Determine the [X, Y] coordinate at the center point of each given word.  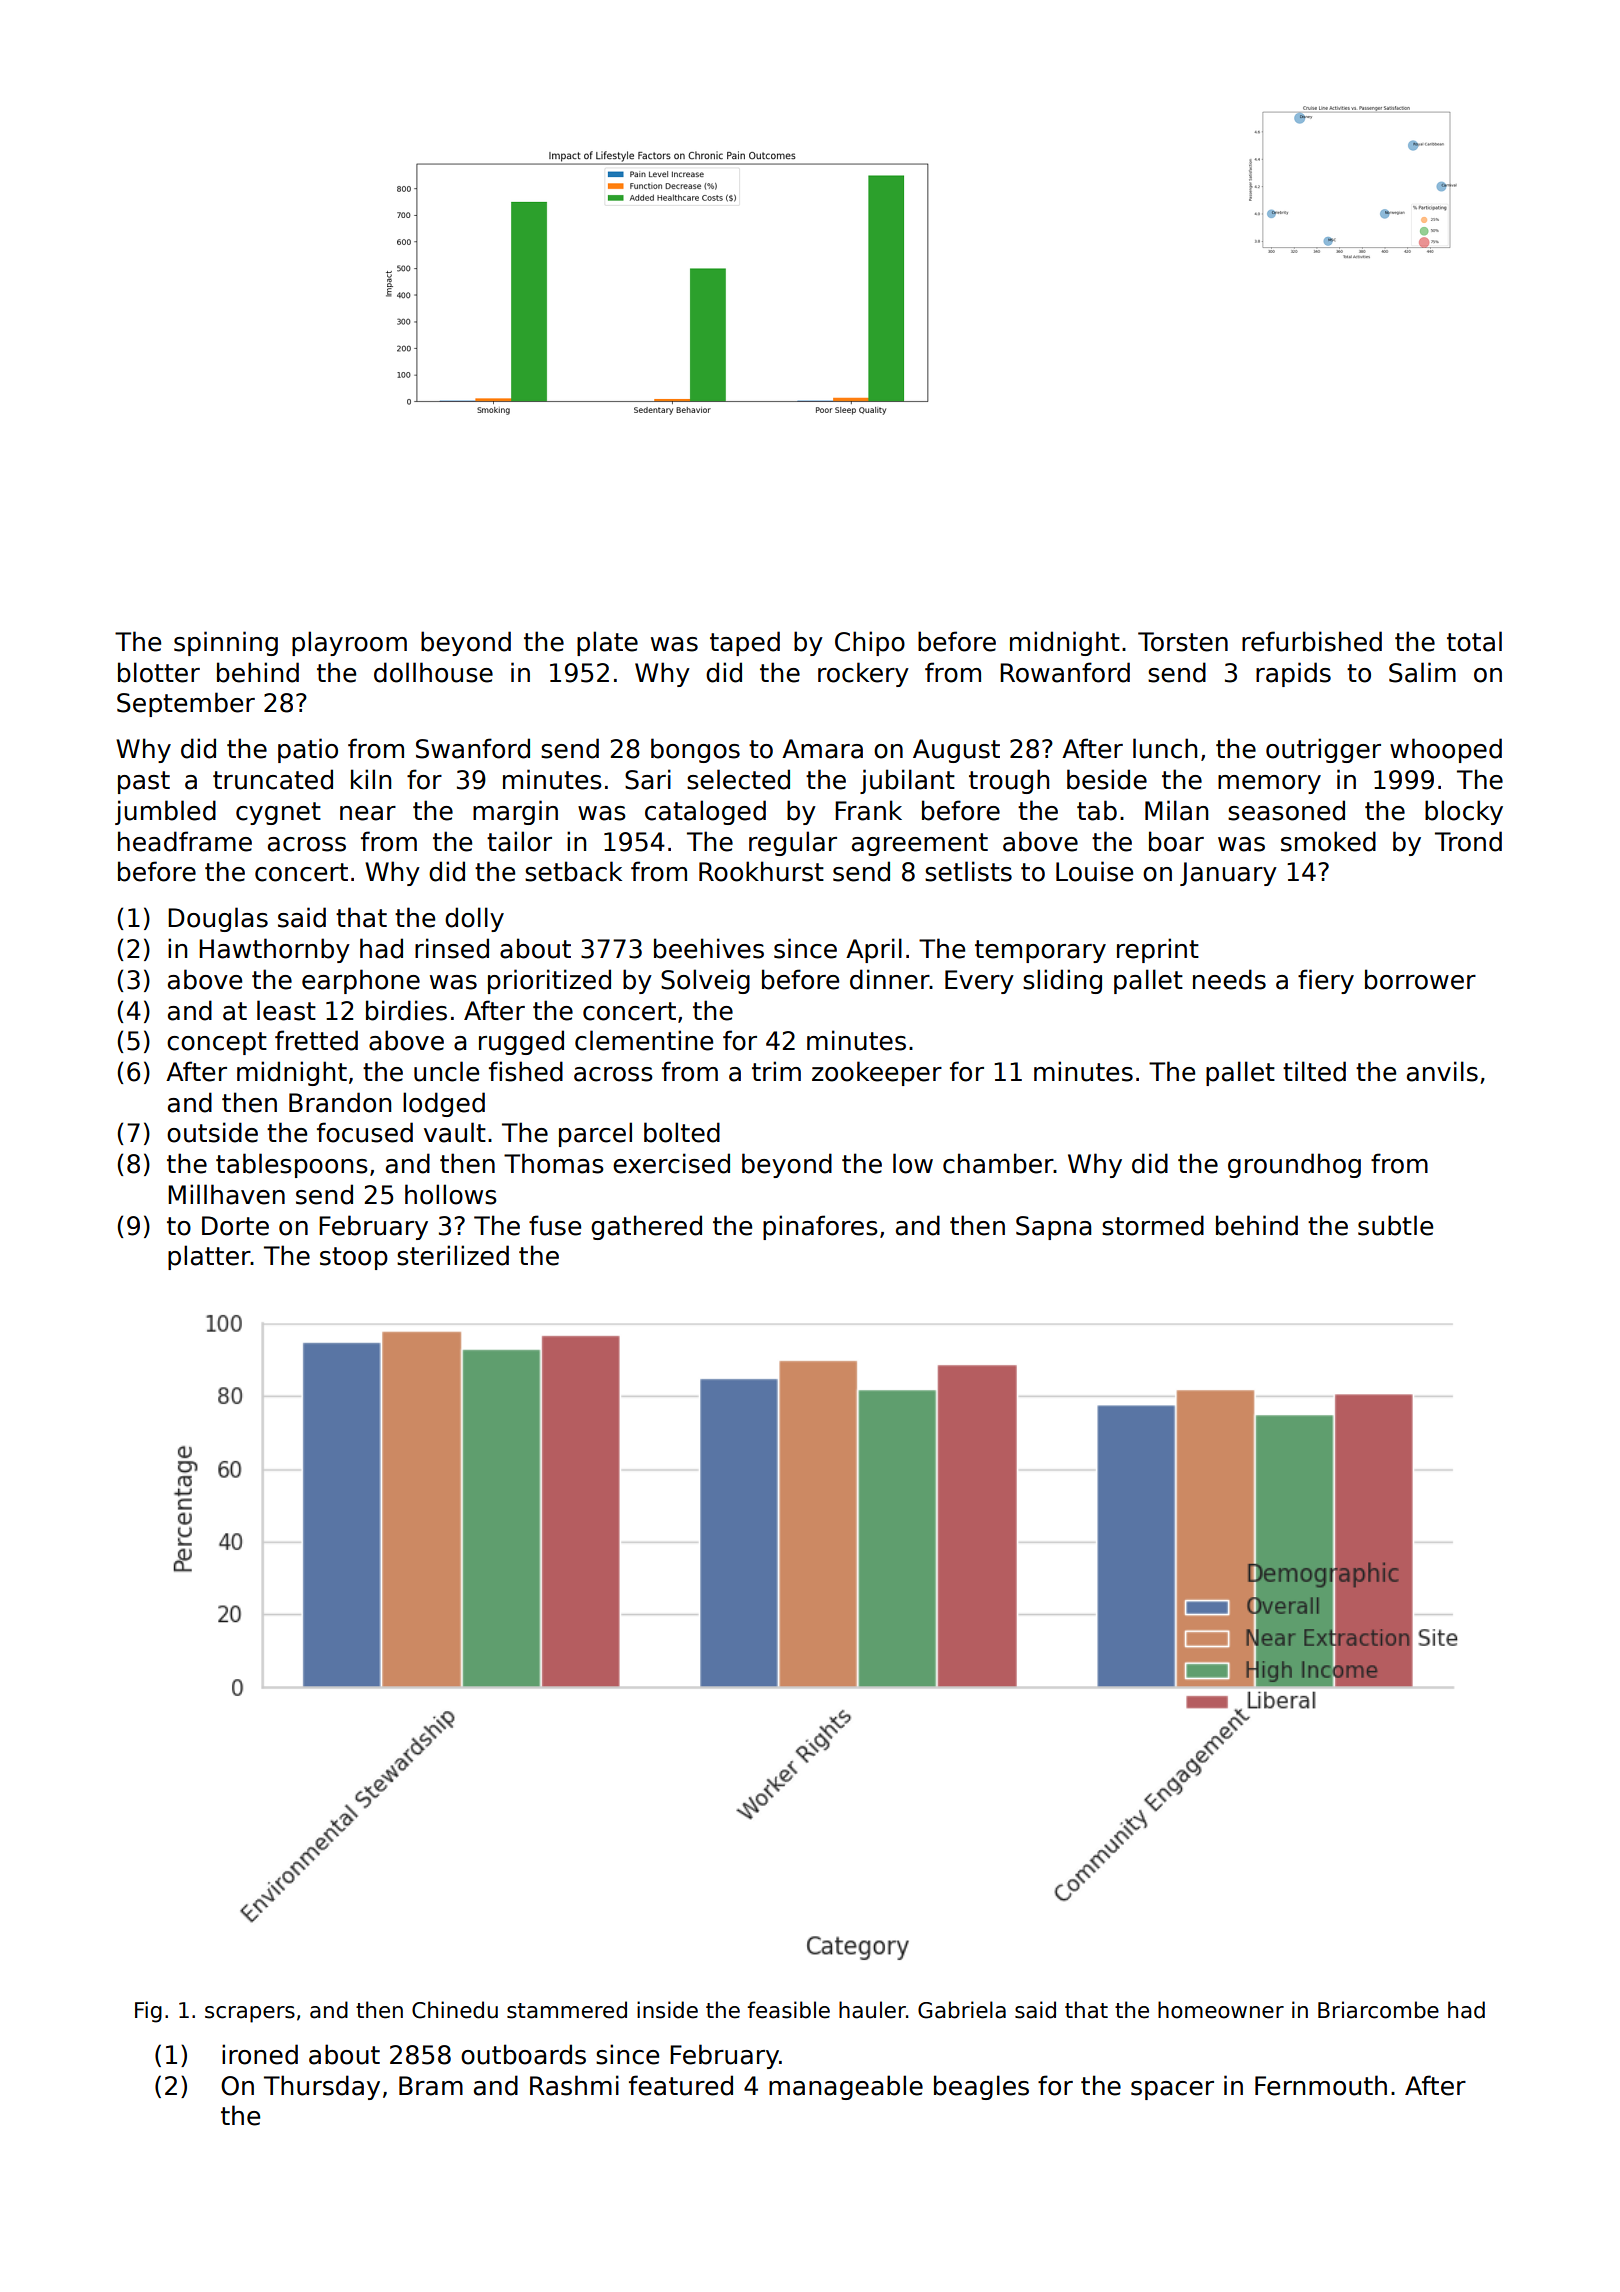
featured [681, 2085]
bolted [682, 1132]
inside [667, 2010]
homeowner [1221, 2010]
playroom [349, 643]
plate [607, 643]
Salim [1422, 672]
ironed [260, 2054]
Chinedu [455, 2010]
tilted [1314, 1071]
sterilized [453, 1255]
